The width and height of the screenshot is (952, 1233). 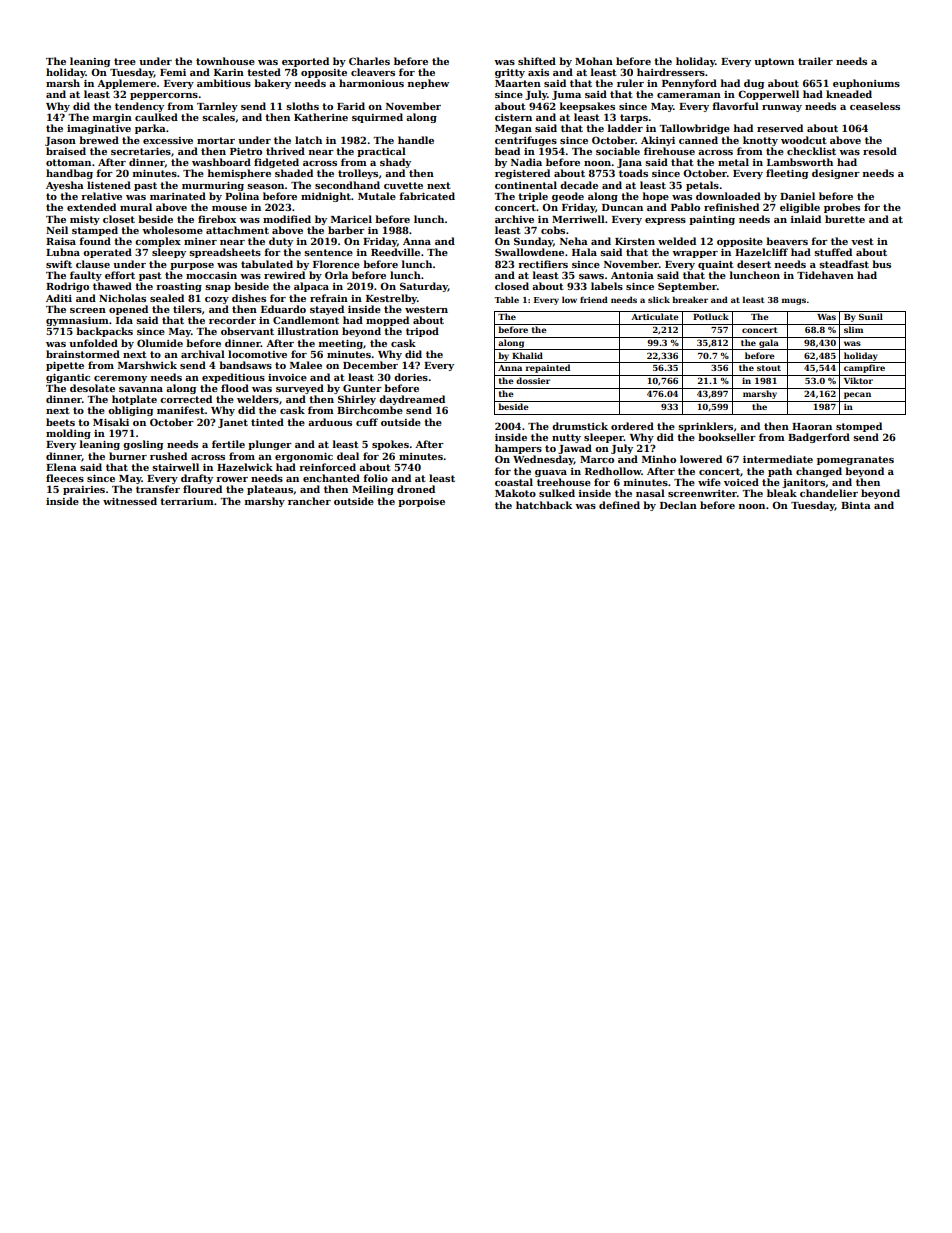 What do you see at coordinates (412, 400) in the screenshot?
I see `daydreamed` at bounding box center [412, 400].
